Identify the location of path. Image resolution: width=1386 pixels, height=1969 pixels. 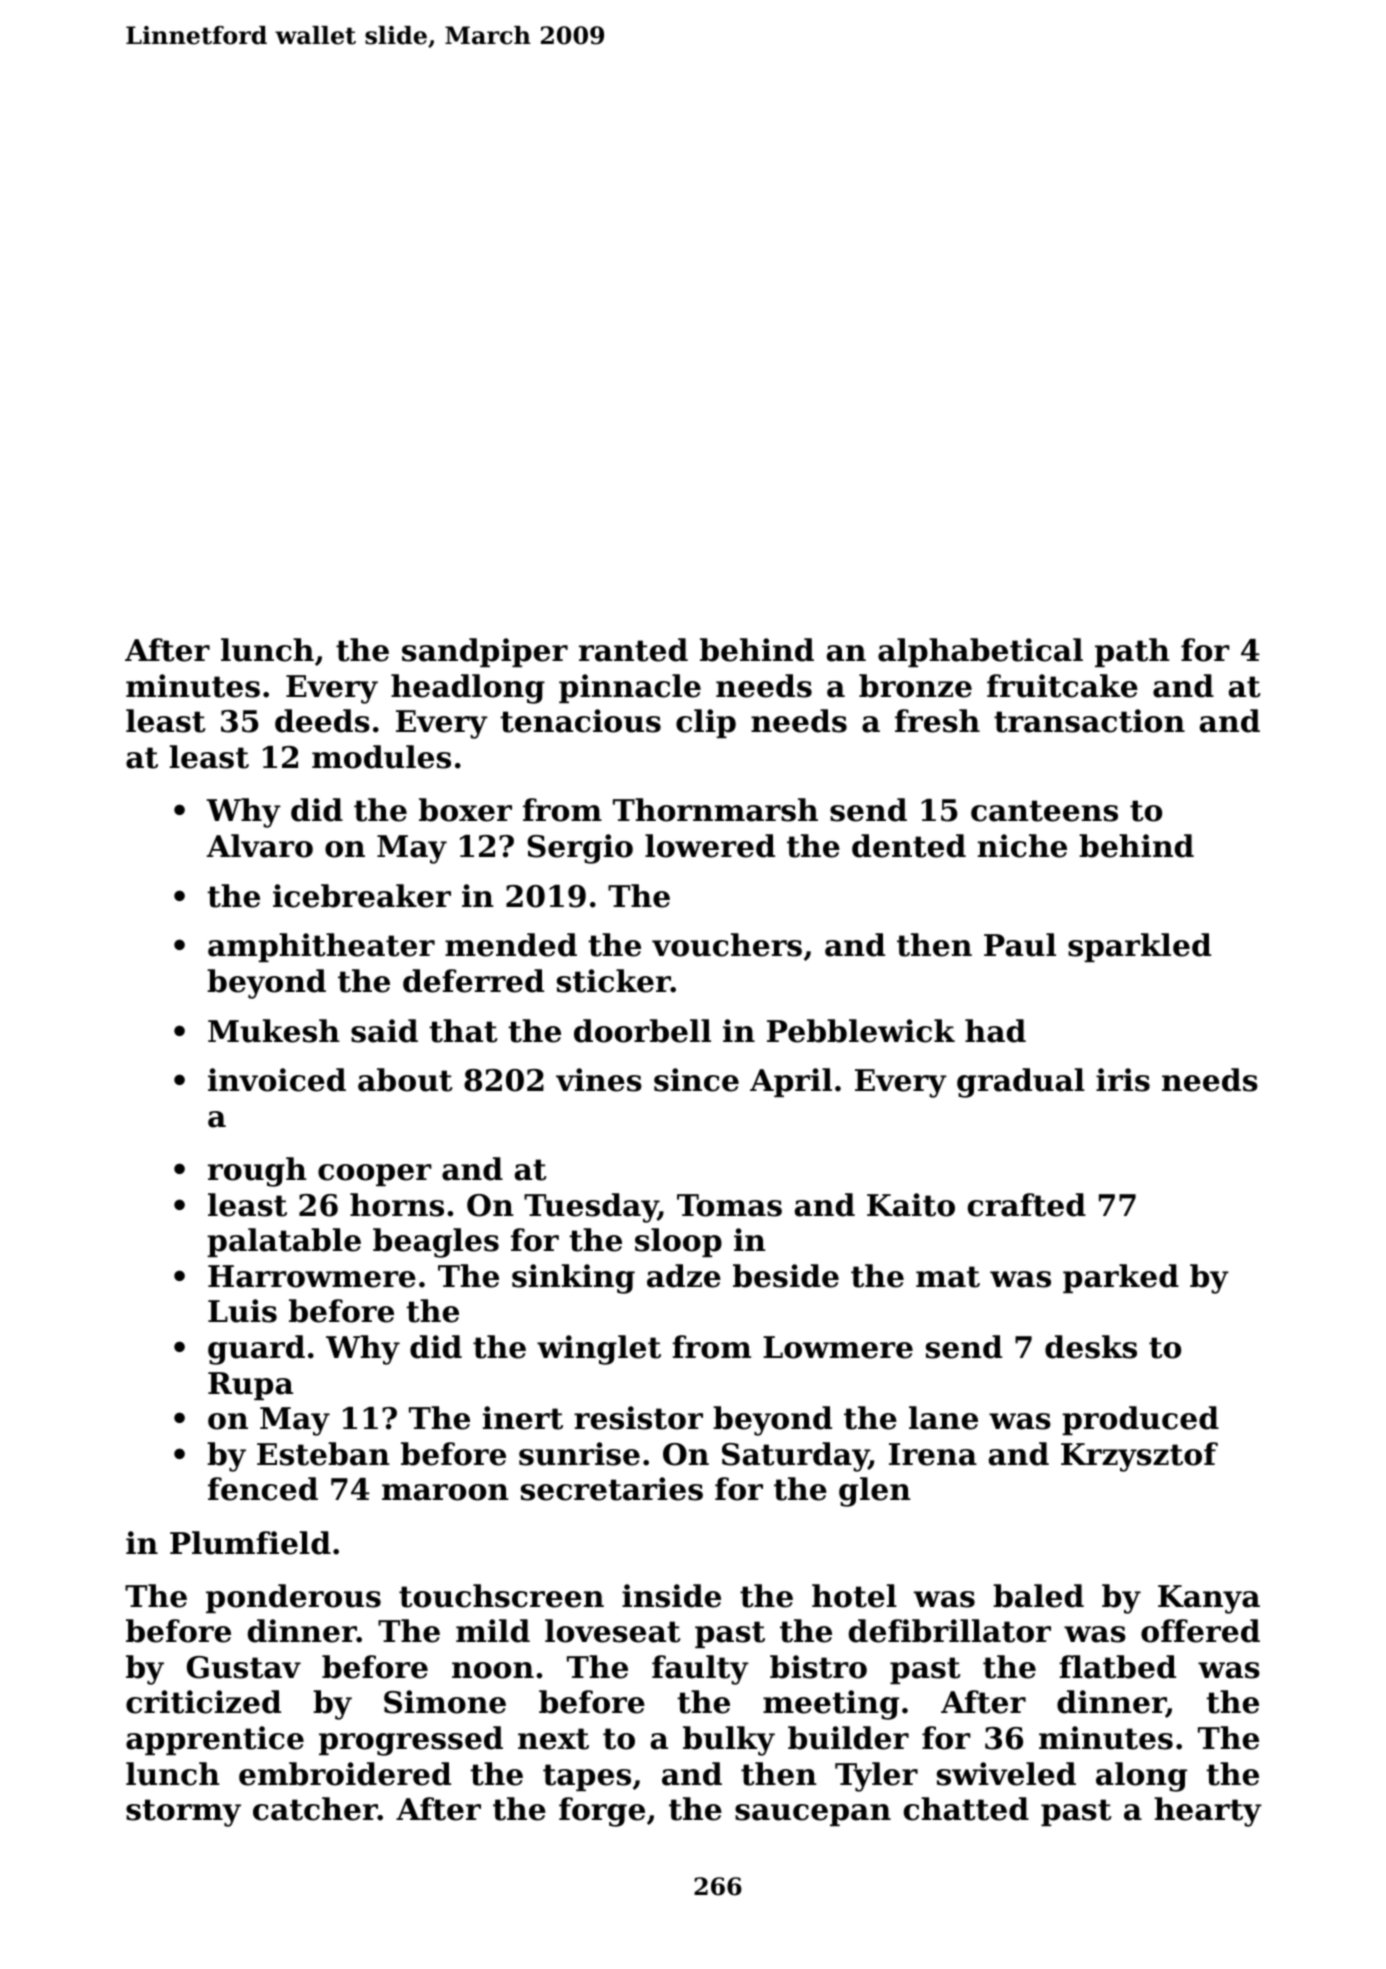
(1132, 652).
